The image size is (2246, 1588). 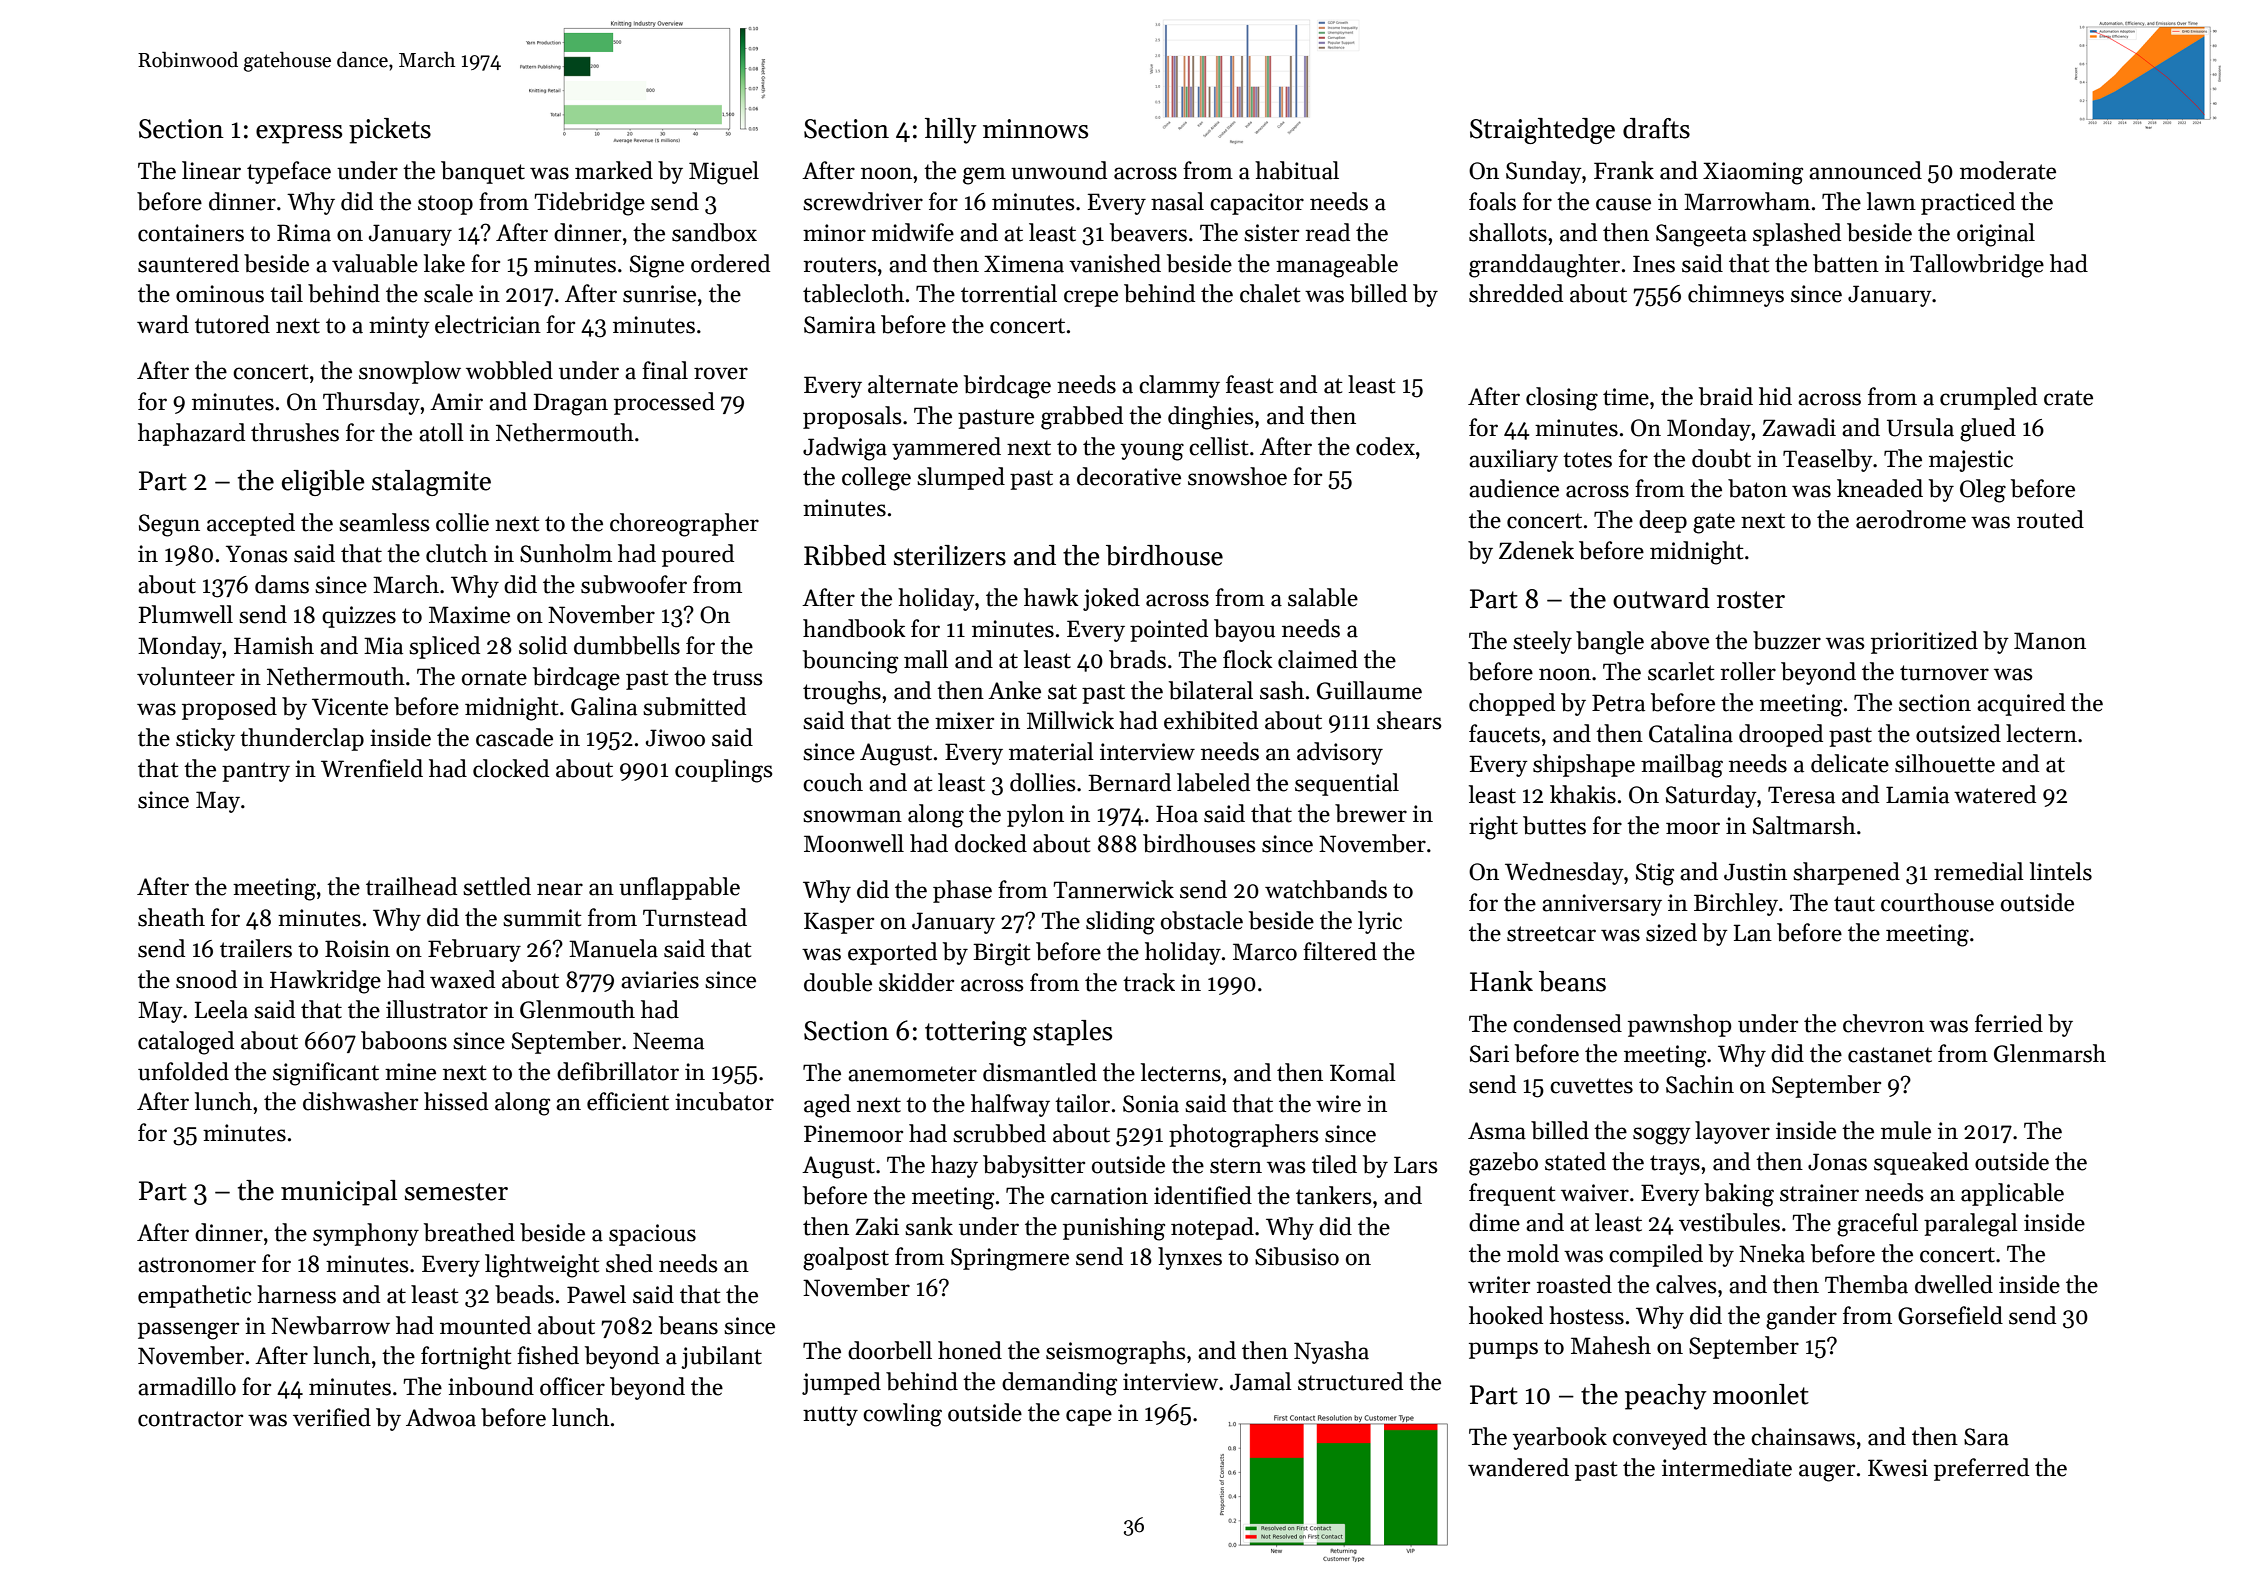 I want to click on atoll, so click(x=441, y=432).
